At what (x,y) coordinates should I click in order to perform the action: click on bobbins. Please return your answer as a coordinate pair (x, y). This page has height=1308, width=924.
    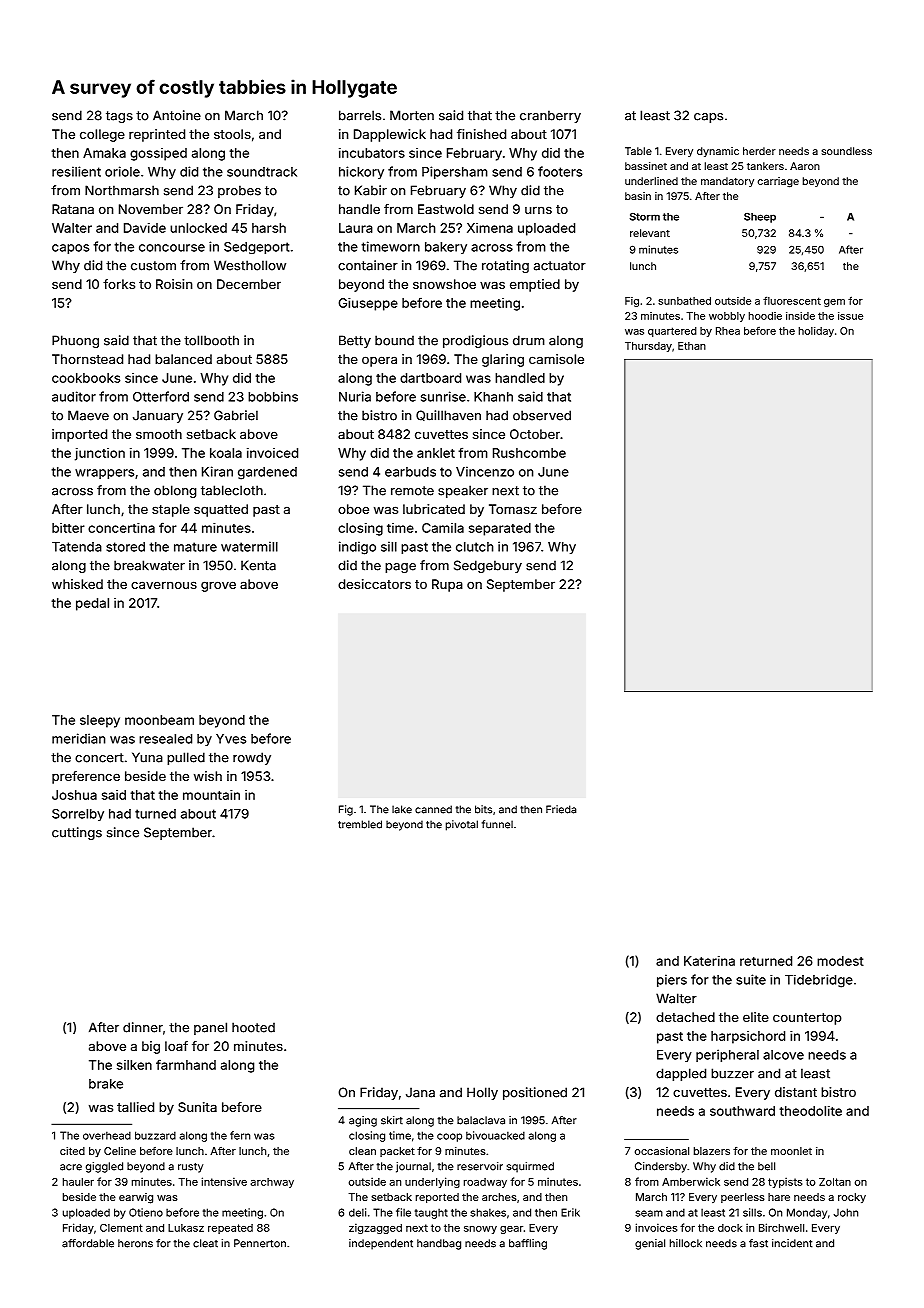
    Looking at the image, I should click on (273, 396).
